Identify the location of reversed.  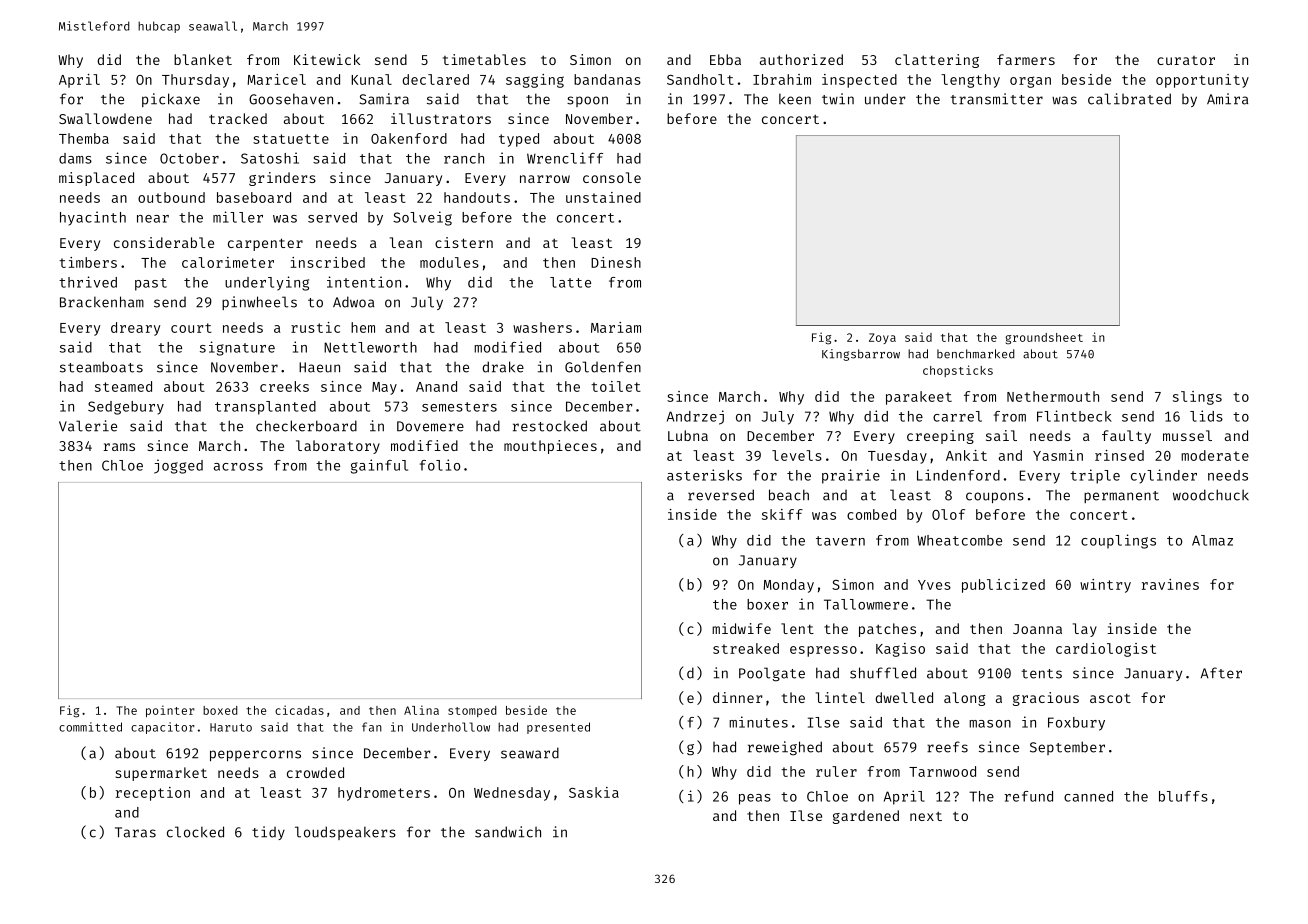
(721, 495).
